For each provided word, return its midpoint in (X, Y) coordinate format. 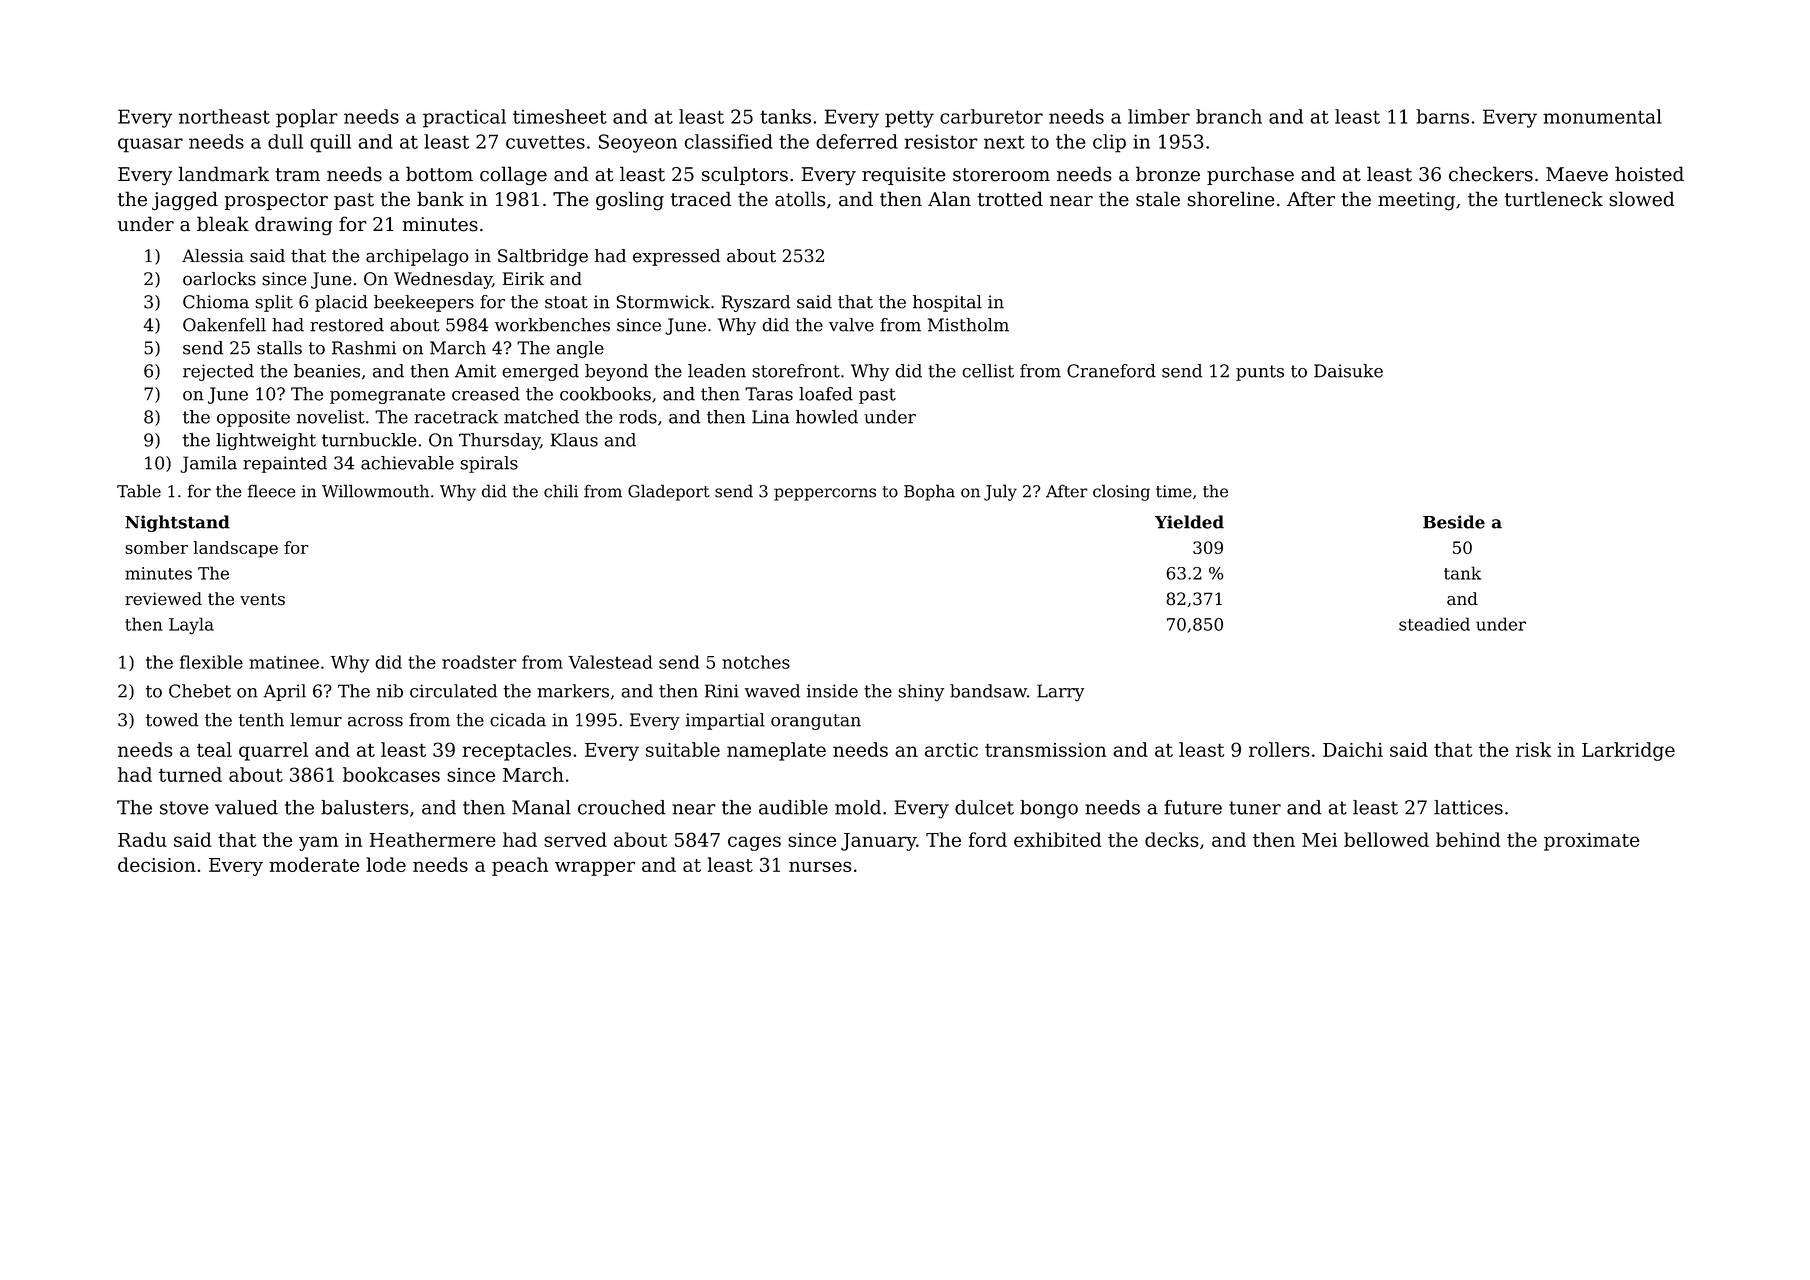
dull (285, 141)
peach (520, 866)
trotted (1010, 199)
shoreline (1231, 199)
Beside (1454, 522)
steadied (1434, 624)
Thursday (499, 441)
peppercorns (825, 494)
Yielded (1189, 522)
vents (262, 599)
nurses (820, 866)
